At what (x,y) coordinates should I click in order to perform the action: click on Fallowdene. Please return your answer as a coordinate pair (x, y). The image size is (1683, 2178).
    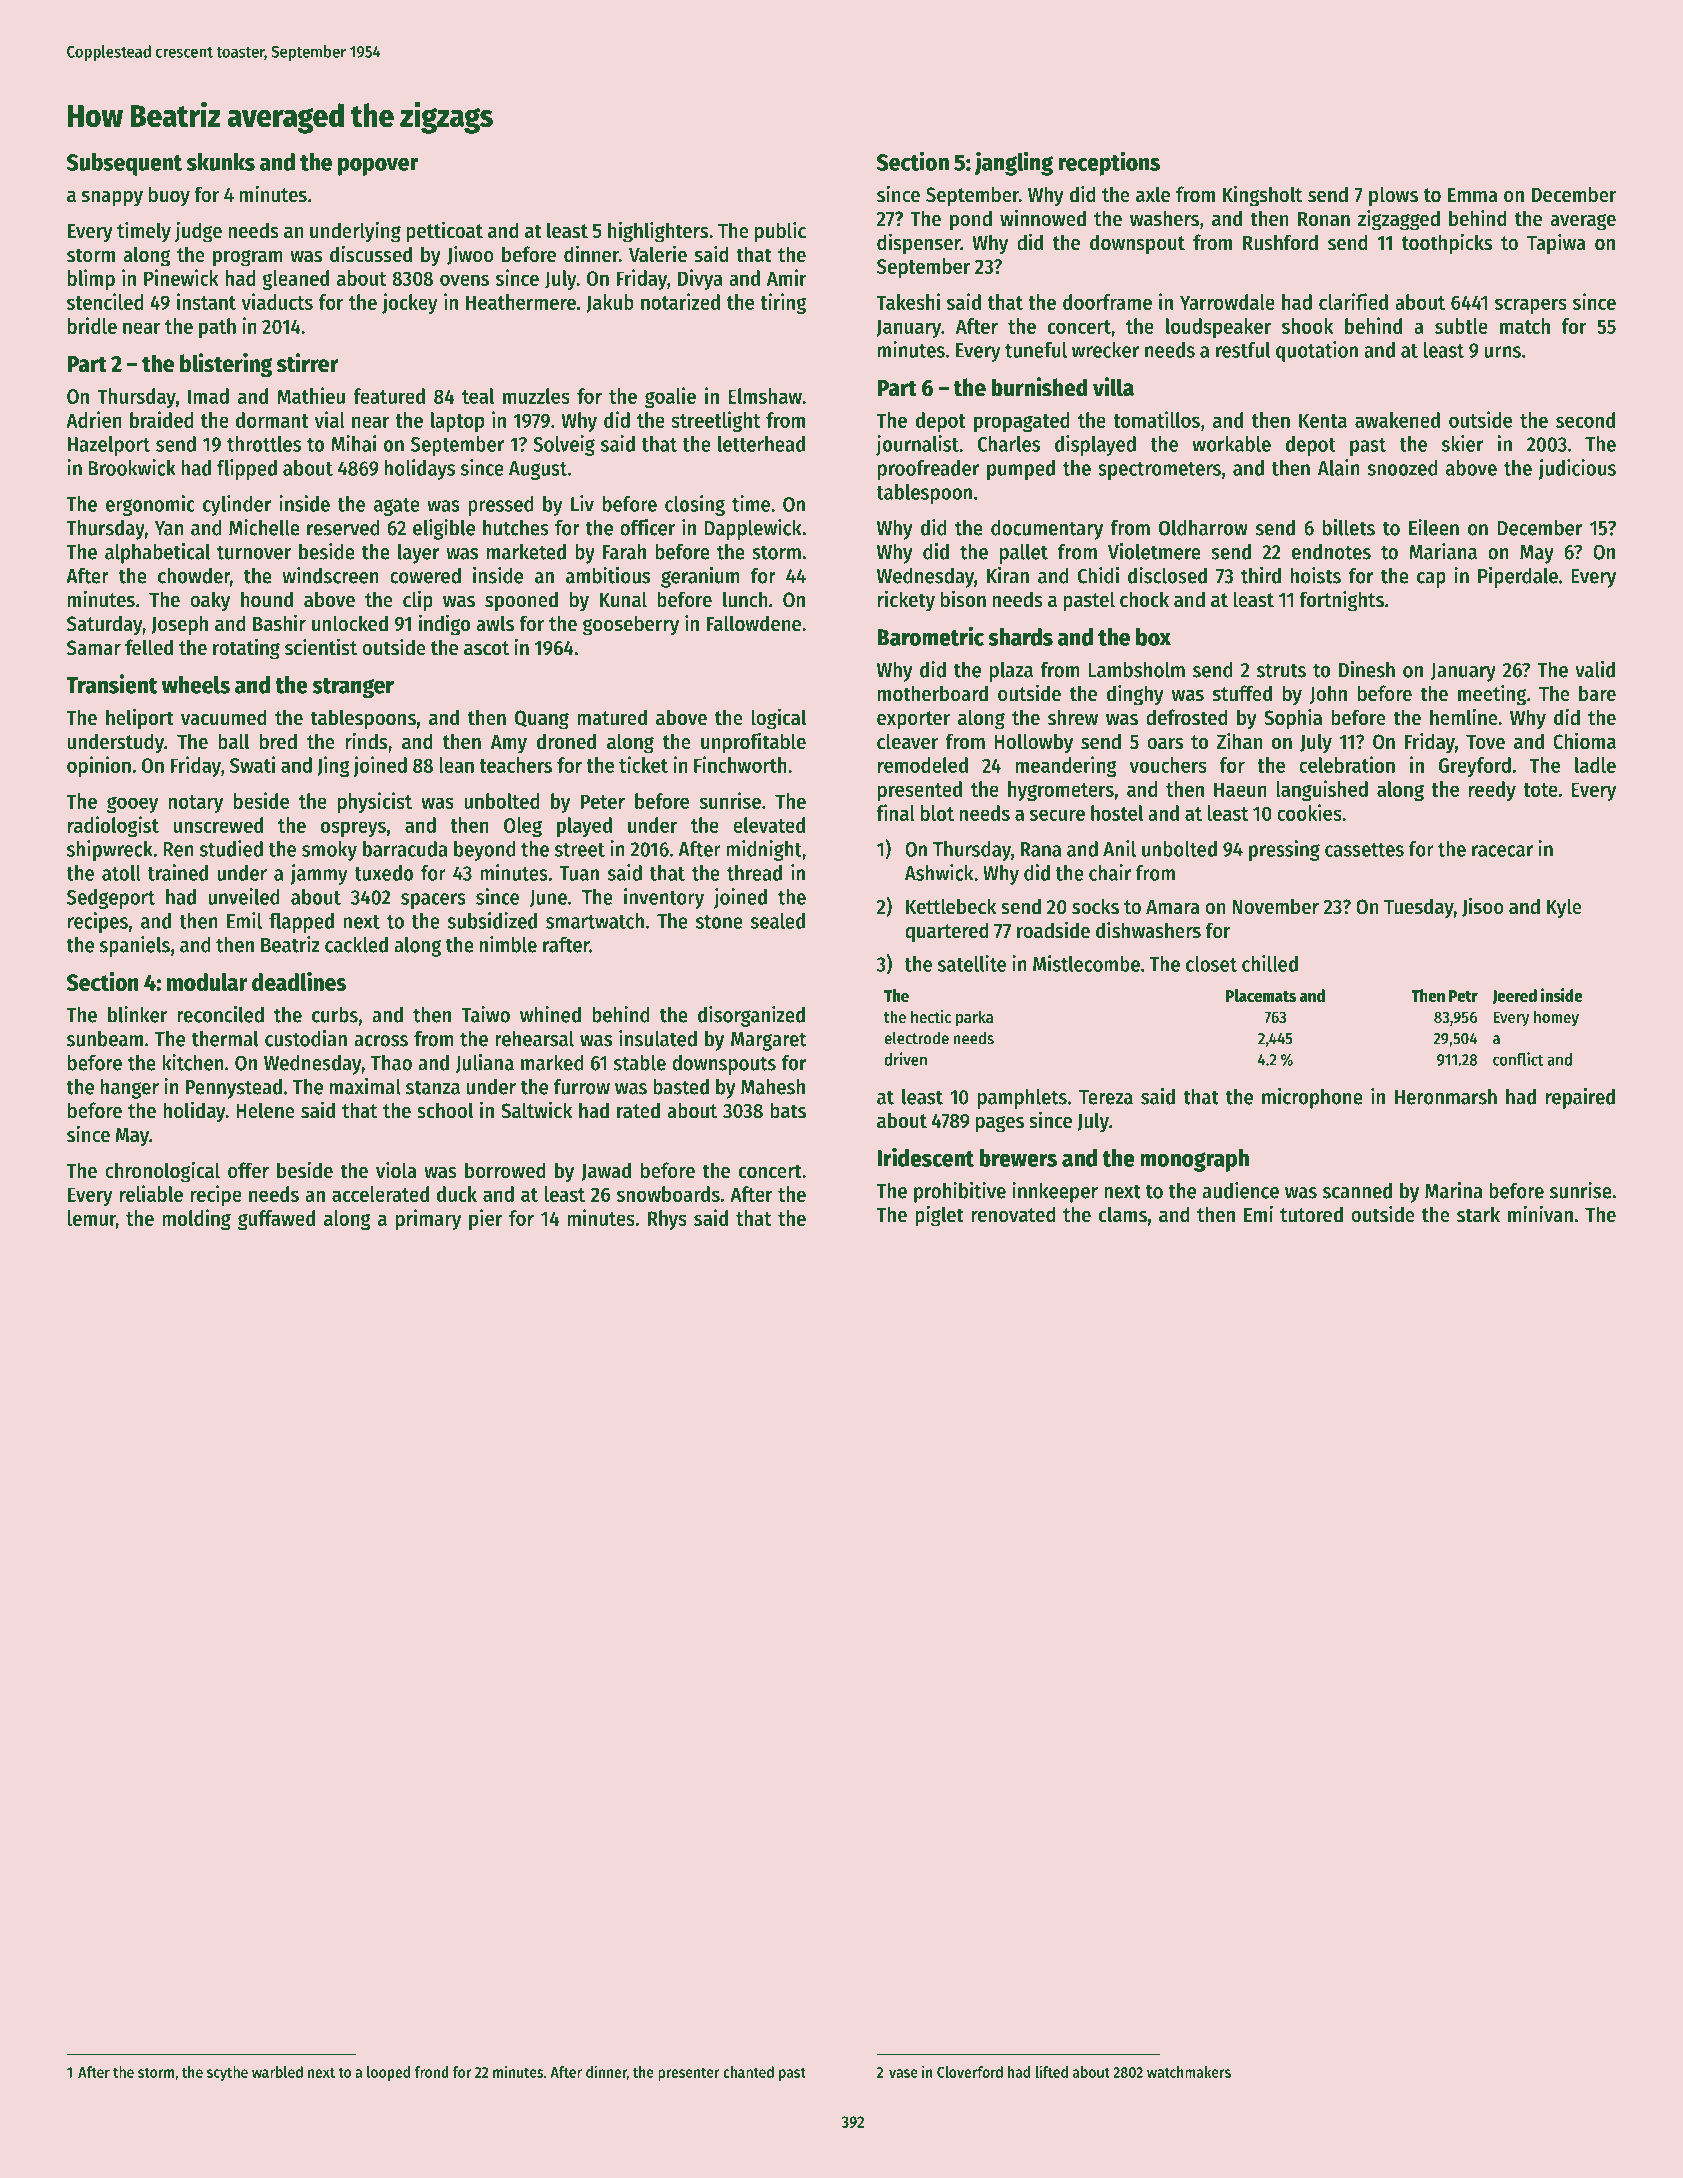
    Looking at the image, I should click on (754, 623).
